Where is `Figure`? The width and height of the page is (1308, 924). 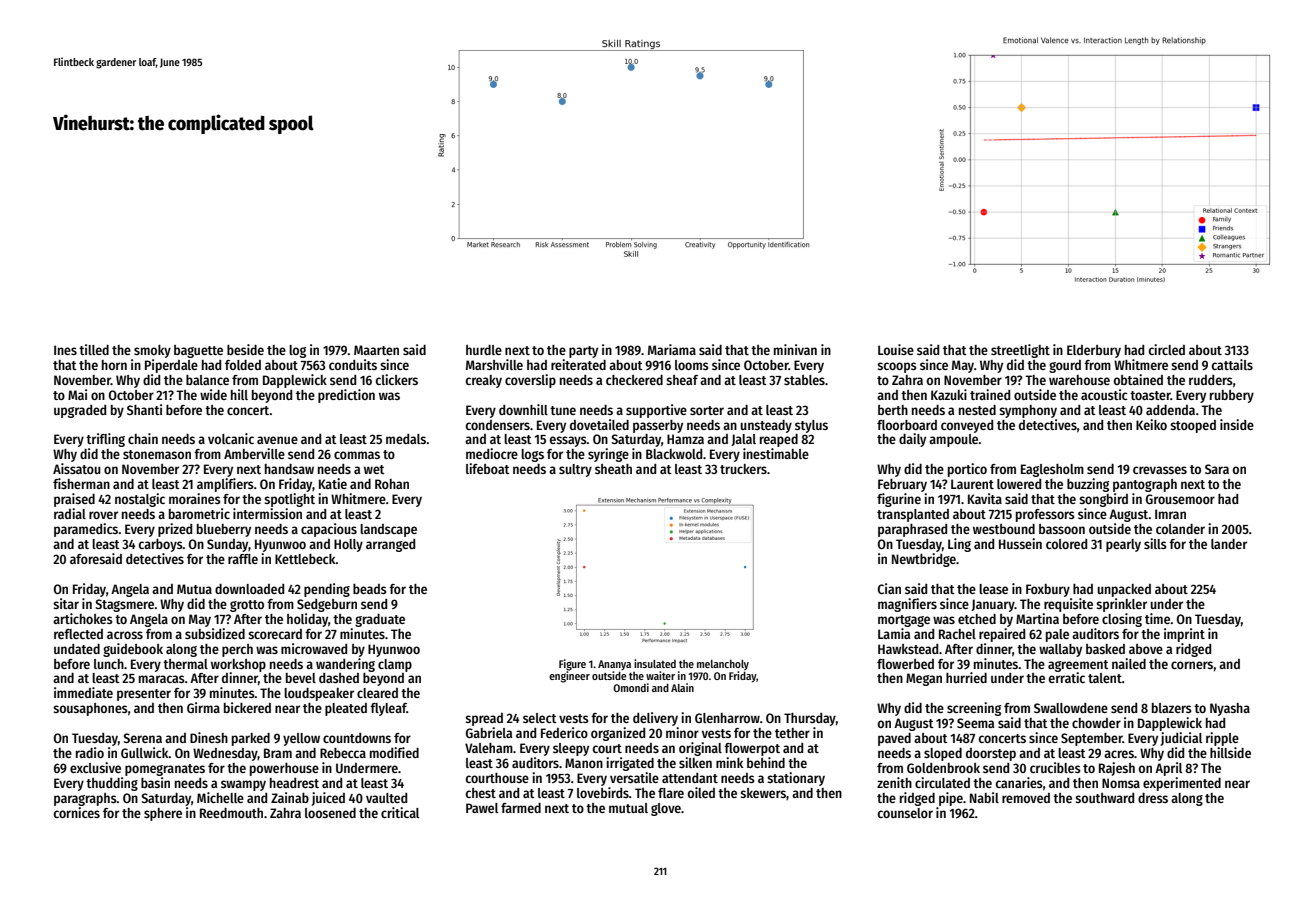 Figure is located at coordinates (572, 665).
